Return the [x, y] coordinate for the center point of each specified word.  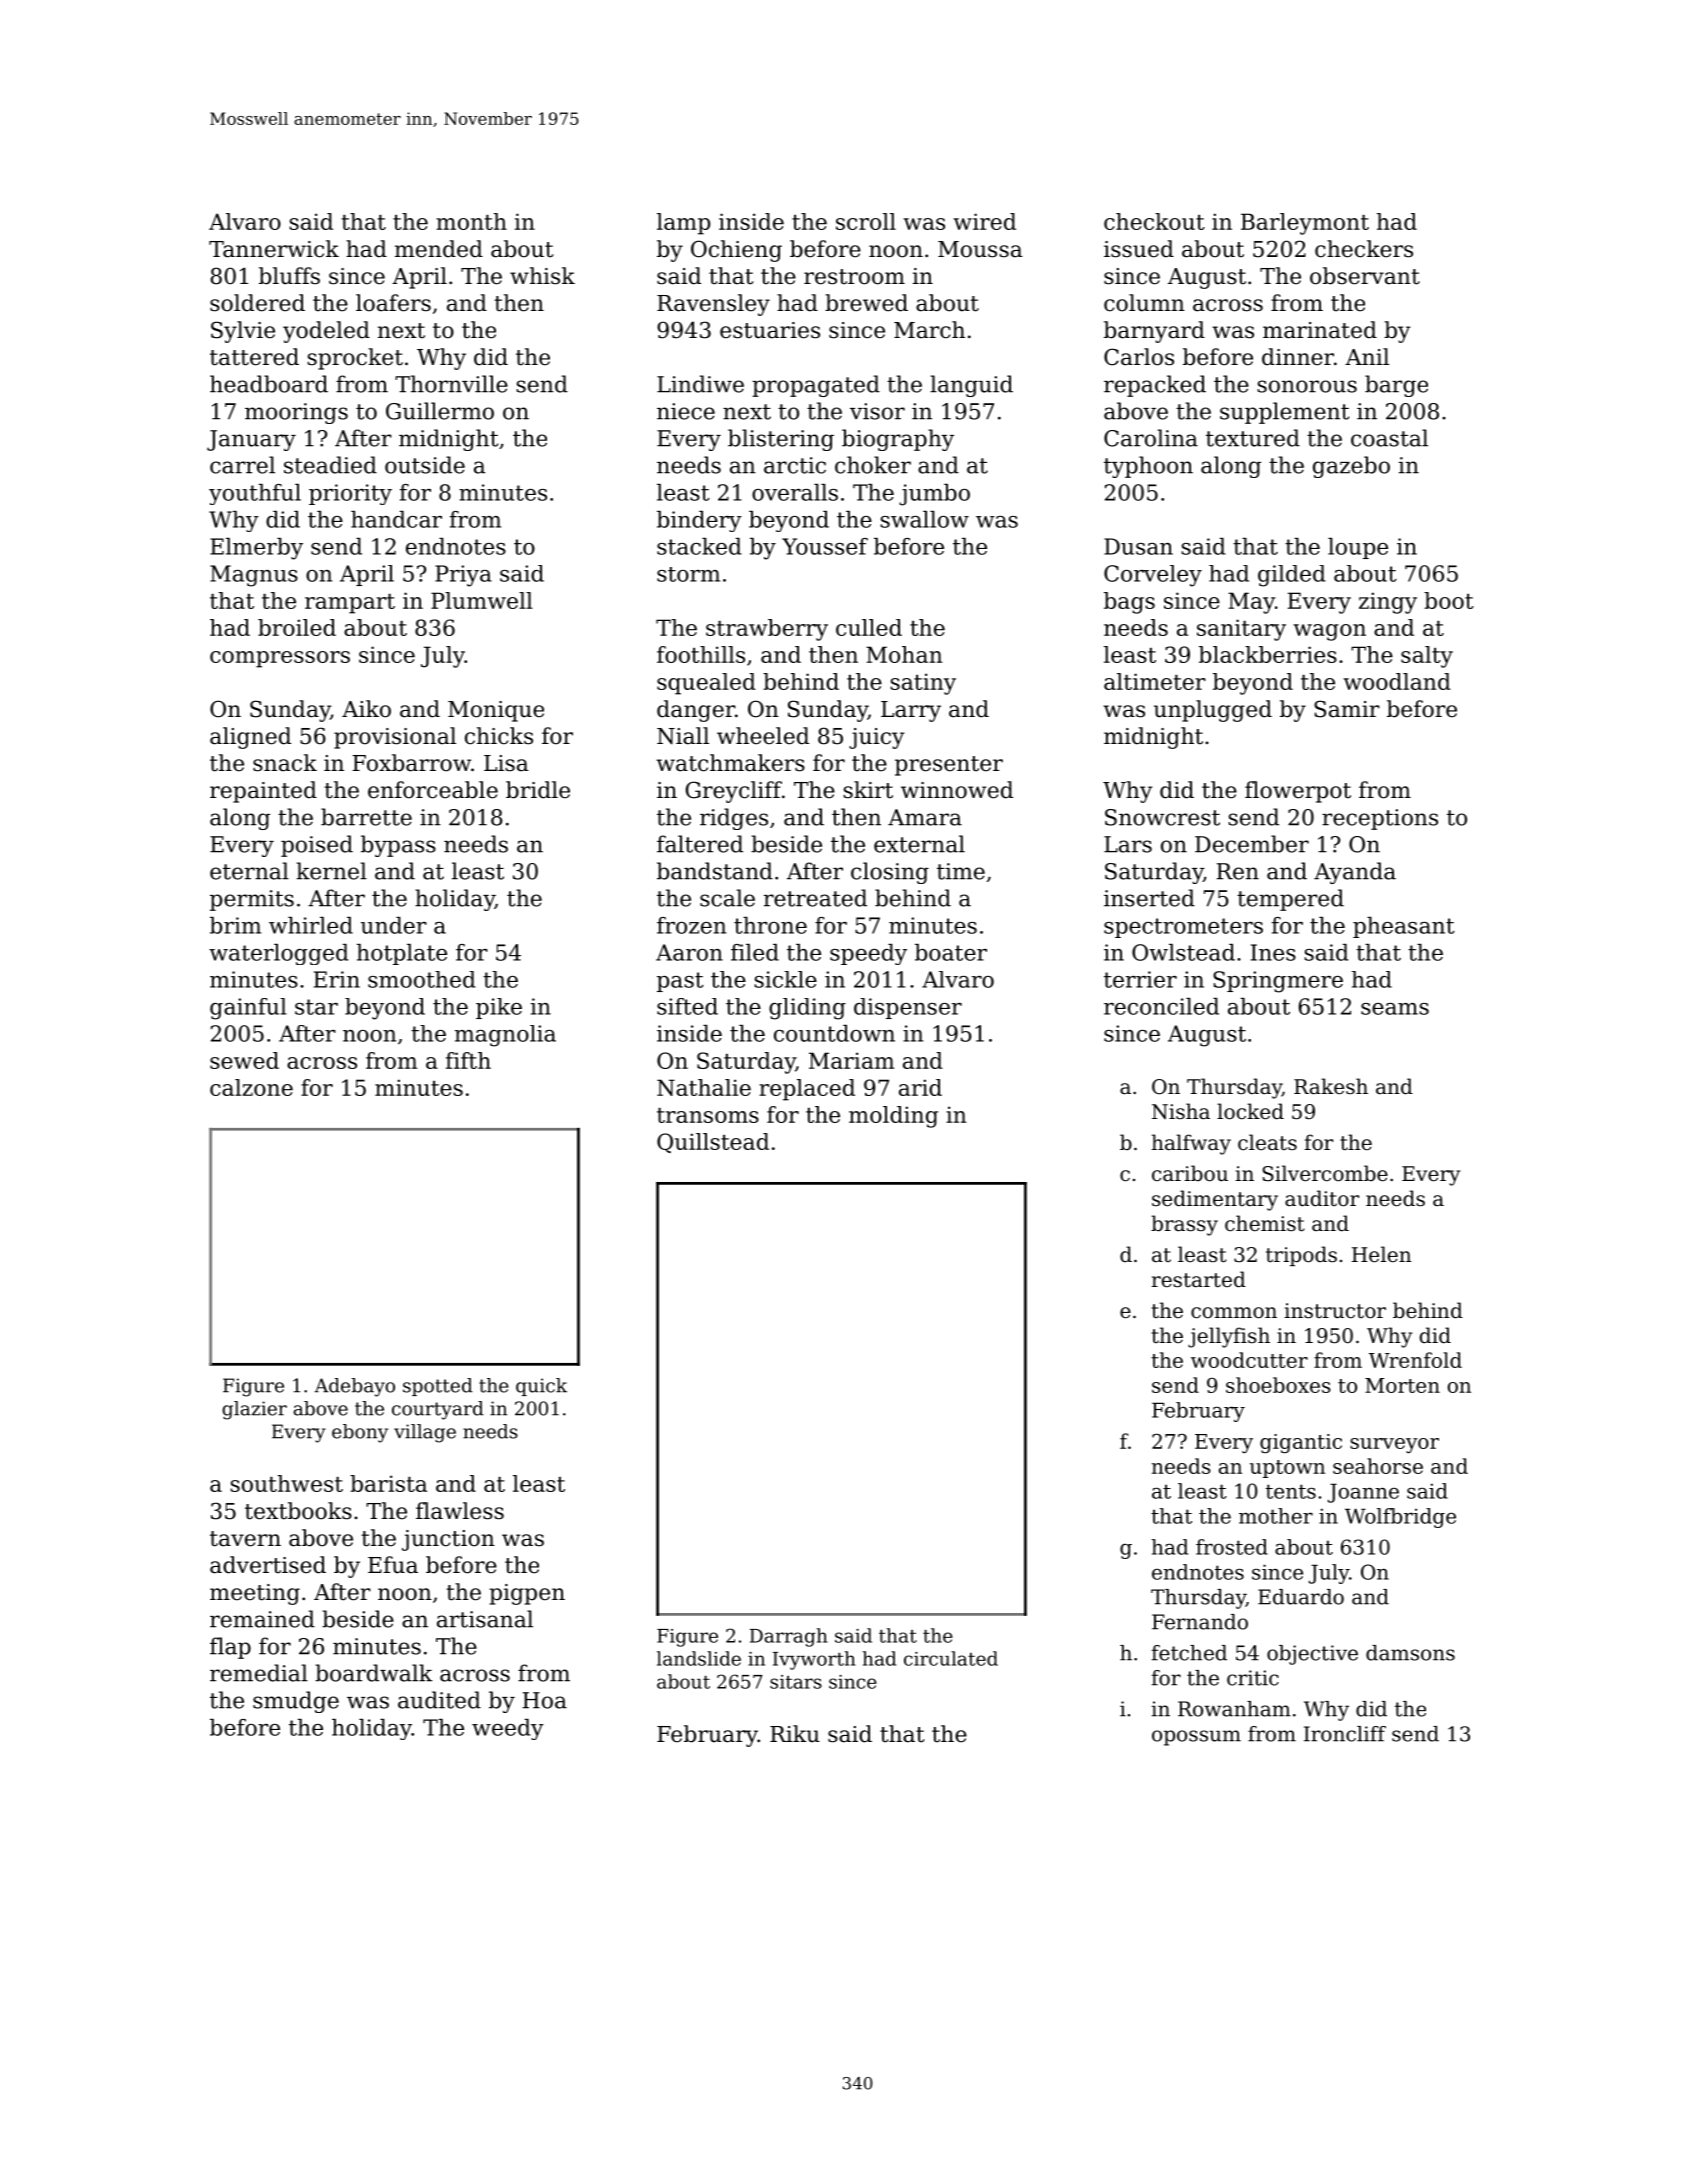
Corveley [1153, 576]
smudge [296, 1702]
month [471, 221]
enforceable [433, 790]
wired [984, 221]
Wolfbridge [1400, 1518]
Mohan [904, 654]
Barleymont [1305, 224]
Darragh [789, 1637]
